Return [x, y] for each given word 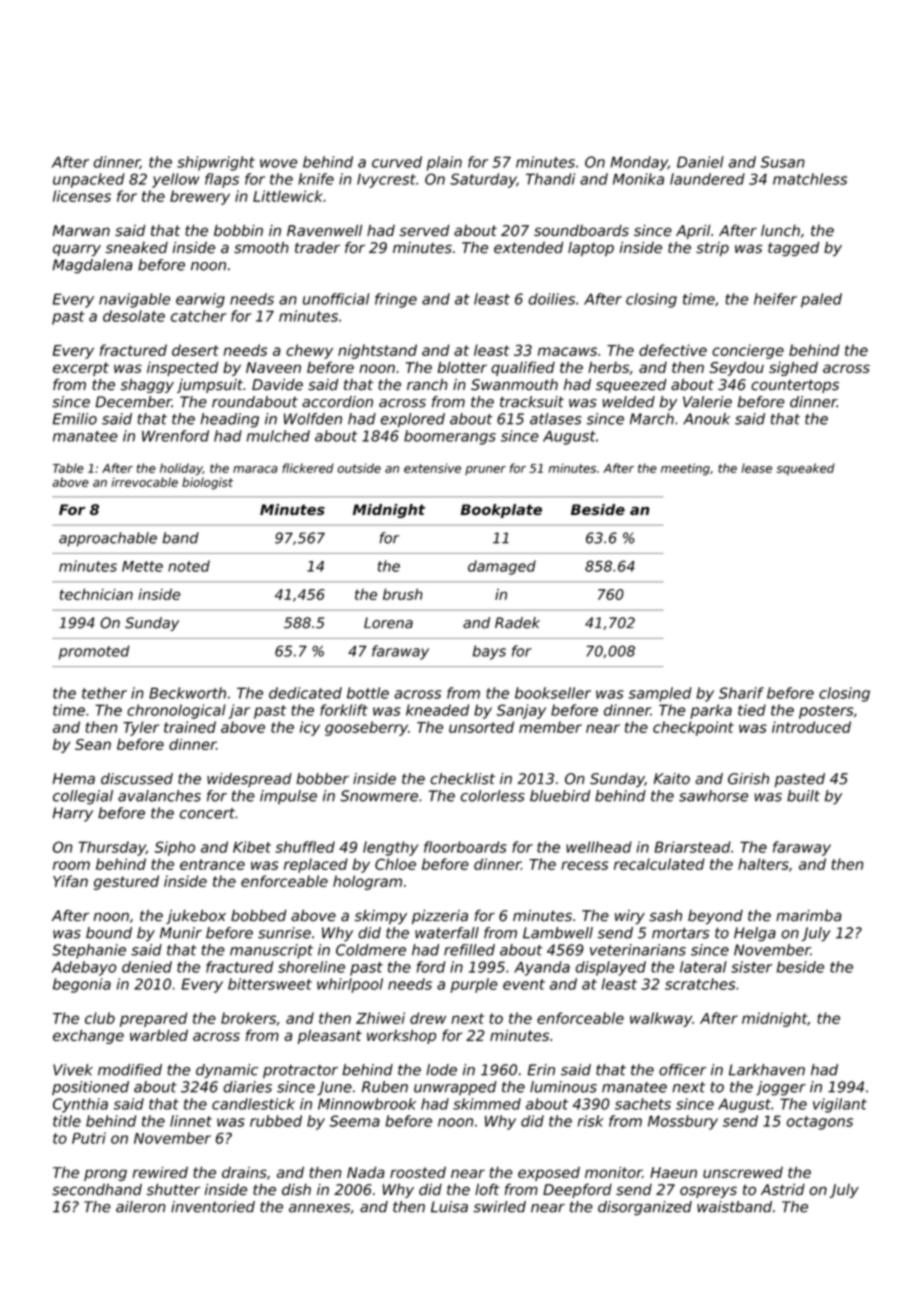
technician [96, 594]
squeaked [806, 469]
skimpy [381, 917]
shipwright [216, 163]
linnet [191, 1121]
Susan [783, 162]
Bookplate [501, 511]
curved [397, 162]
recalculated [659, 864]
